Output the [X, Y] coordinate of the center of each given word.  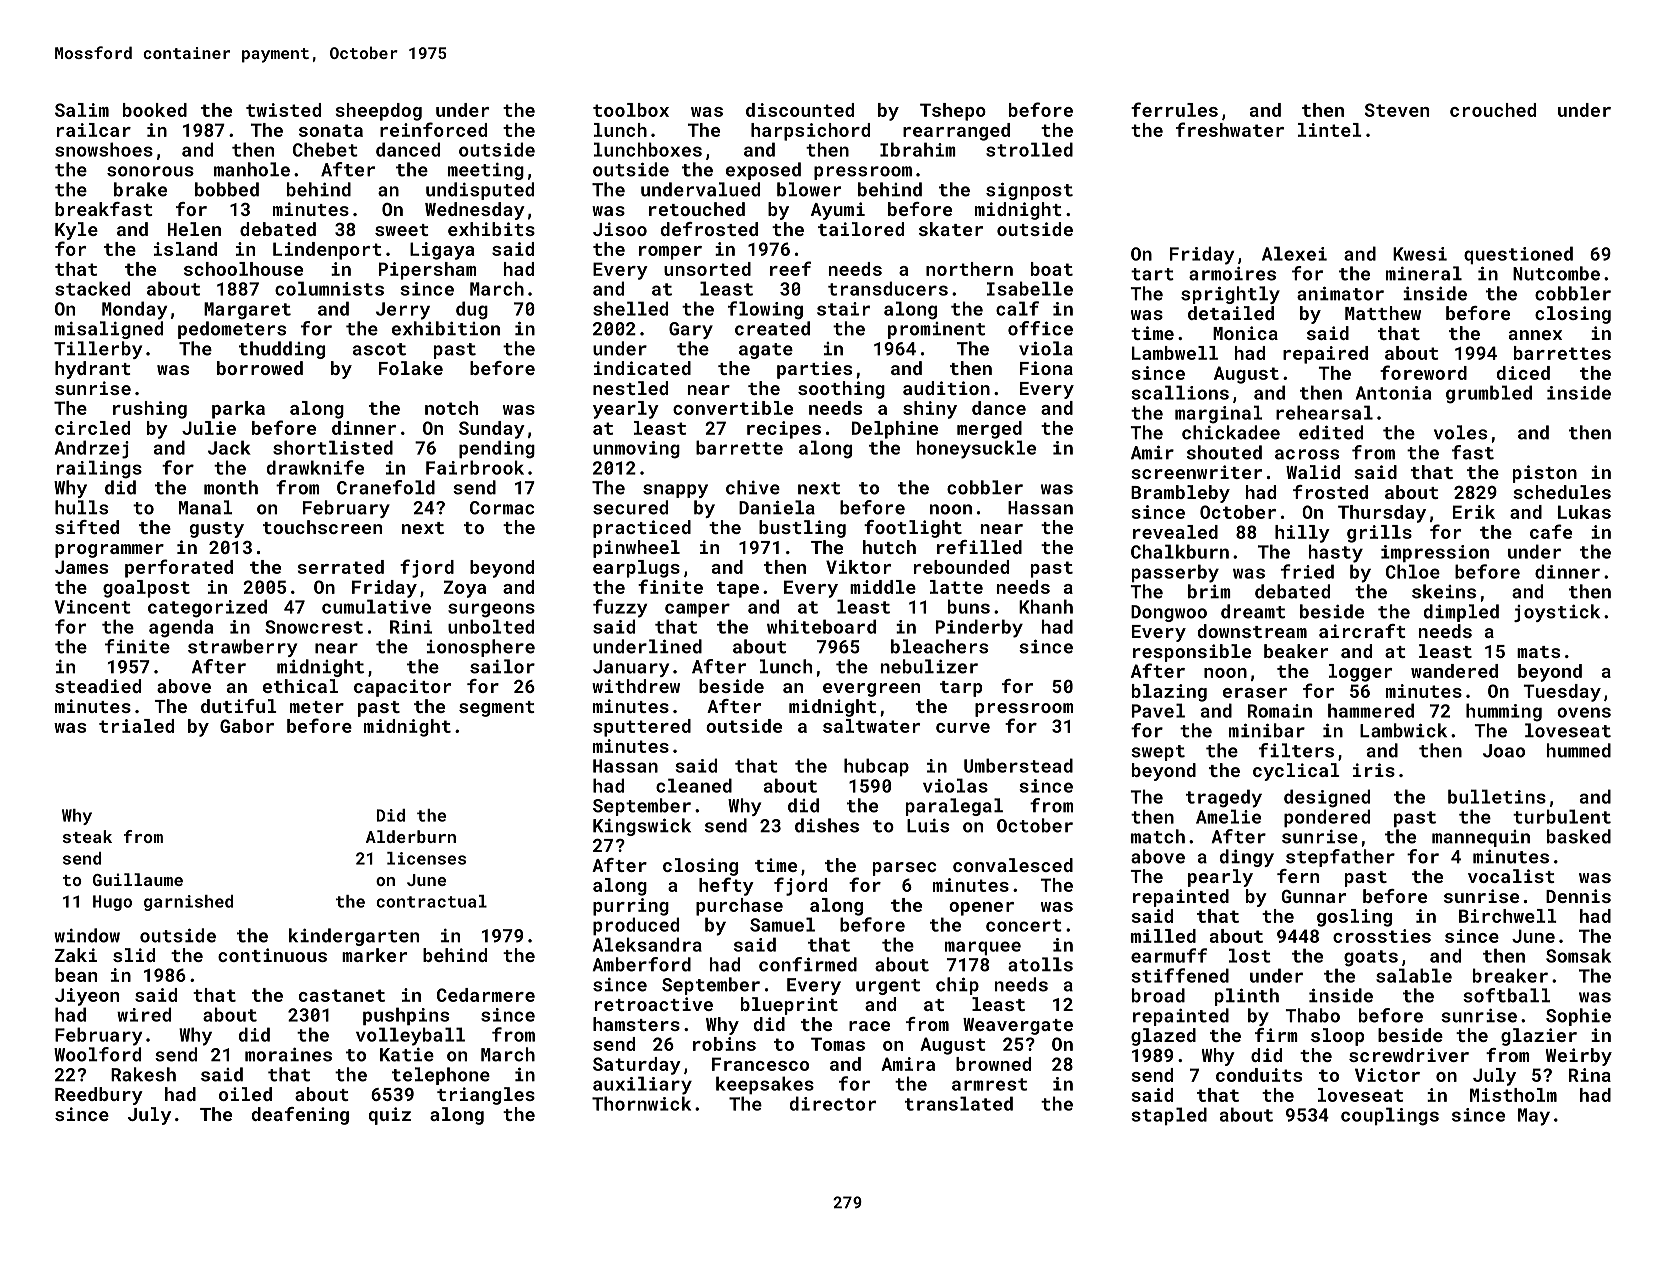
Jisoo [620, 229]
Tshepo [953, 112]
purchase [739, 907]
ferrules [1174, 109]
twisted [283, 110]
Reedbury [99, 1096]
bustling [802, 529]
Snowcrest [314, 627]
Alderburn [411, 836]
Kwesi [1420, 254]
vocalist [1511, 876]
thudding [282, 350]
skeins [1444, 591]
